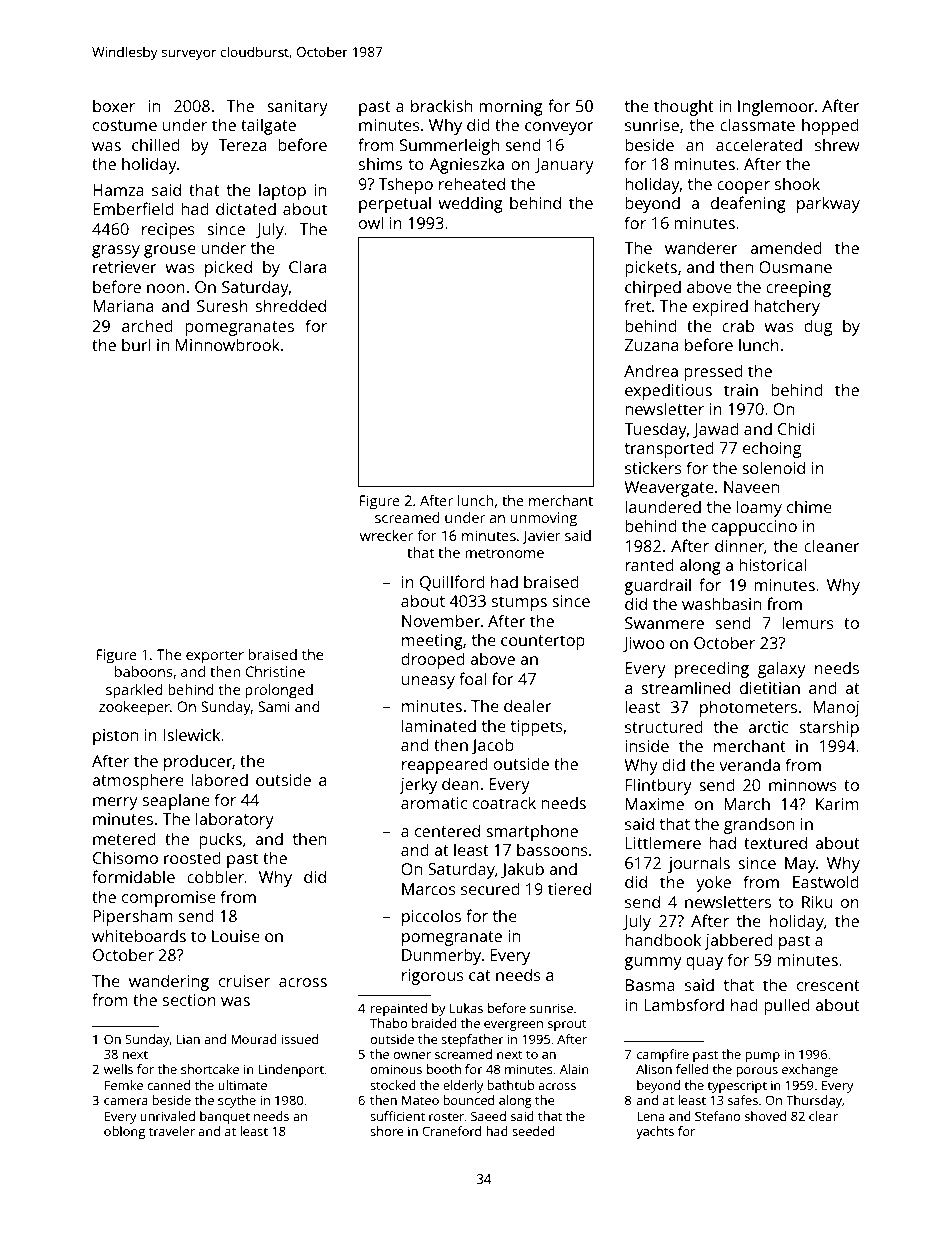 Image resolution: width=952 pixels, height=1233 pixels. Describe the element at coordinates (511, 108) in the screenshot. I see `morning` at that location.
